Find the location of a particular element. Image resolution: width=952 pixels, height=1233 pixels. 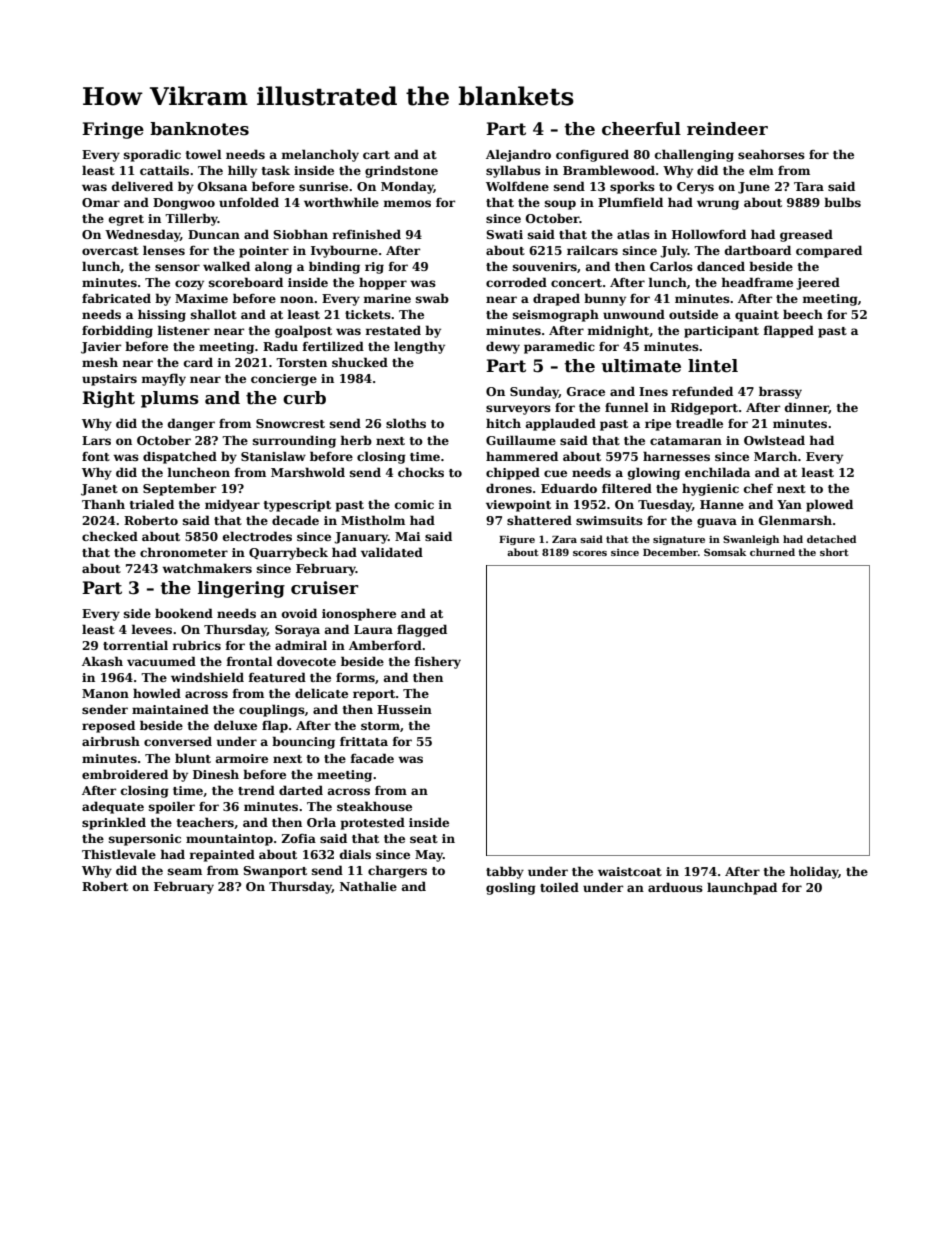

seam is located at coordinates (185, 871).
